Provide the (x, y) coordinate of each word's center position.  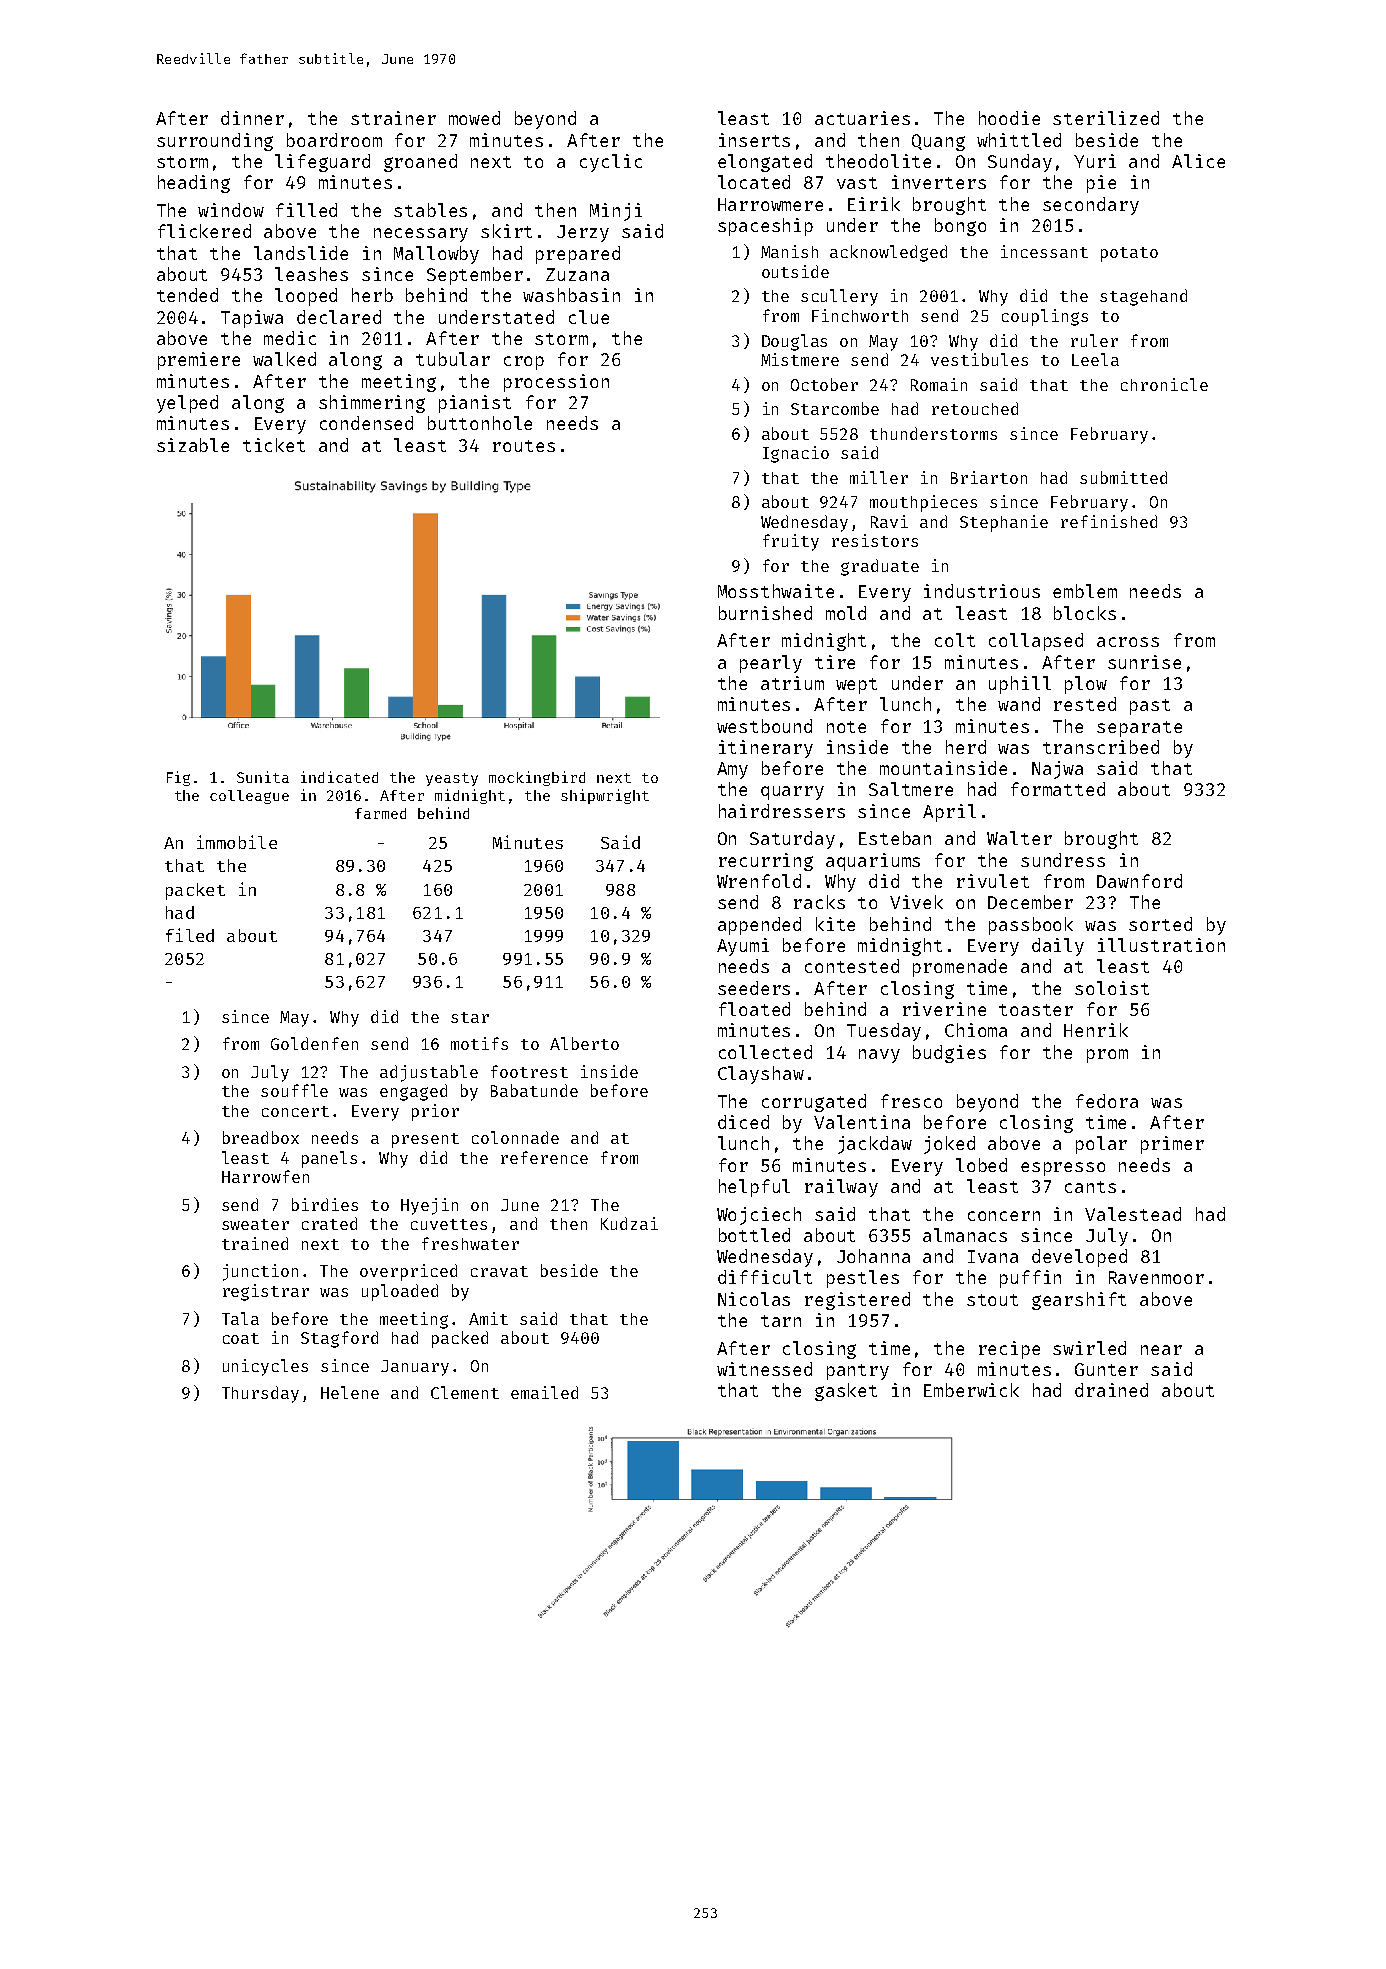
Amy (732, 770)
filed (190, 935)
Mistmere (800, 359)
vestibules (979, 359)
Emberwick (971, 1390)
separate (1139, 729)
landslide (301, 253)
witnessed (764, 1369)
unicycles (265, 1367)
